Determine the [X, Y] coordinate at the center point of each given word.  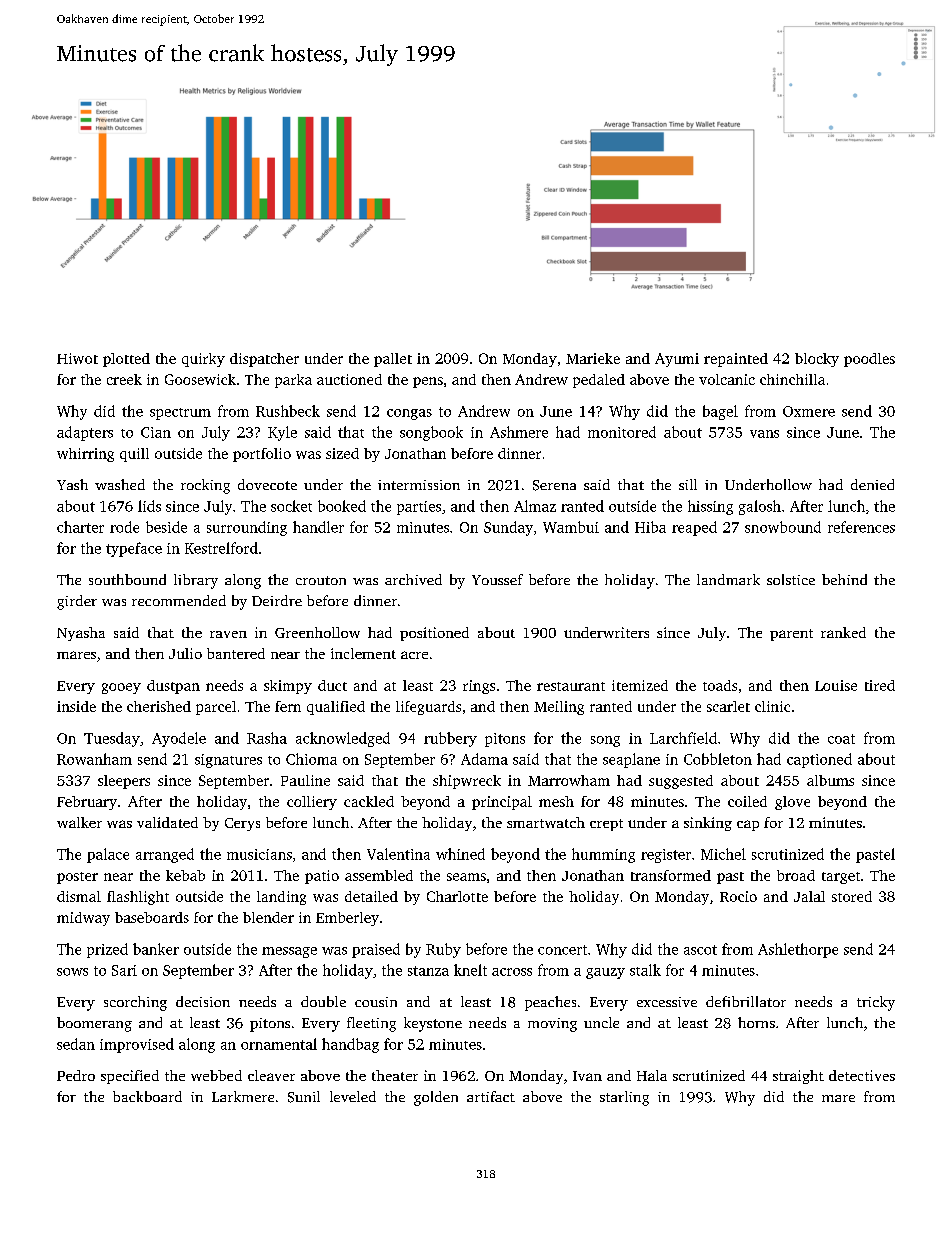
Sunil [304, 1097]
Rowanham [94, 759]
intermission [419, 485]
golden [436, 1098]
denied [872, 484]
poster [77, 878]
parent [791, 635]
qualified [336, 708]
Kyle [282, 433]
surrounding [247, 528]
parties [419, 508]
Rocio [738, 896]
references [861, 527]
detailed [371, 896]
